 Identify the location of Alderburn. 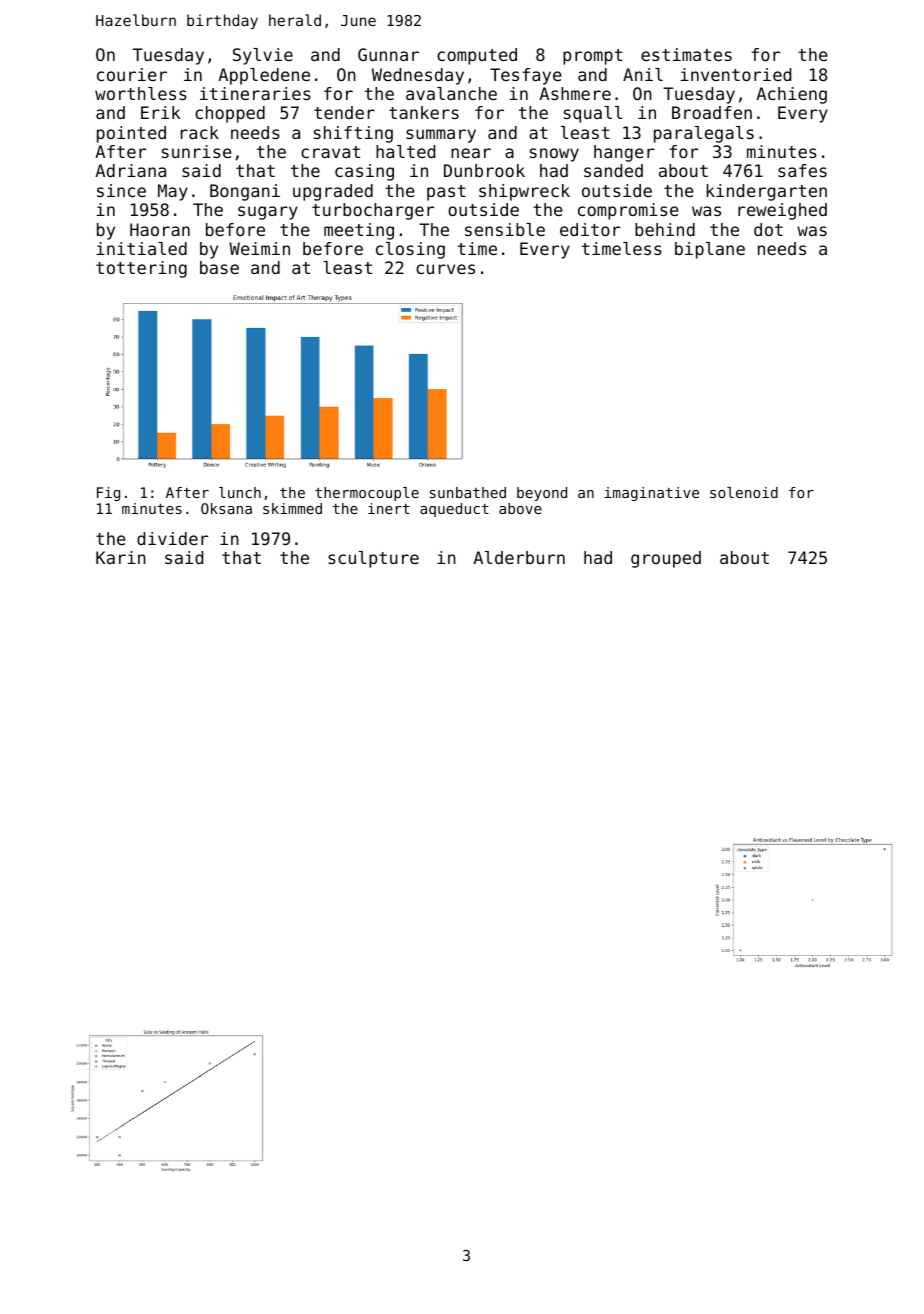
(519, 557).
